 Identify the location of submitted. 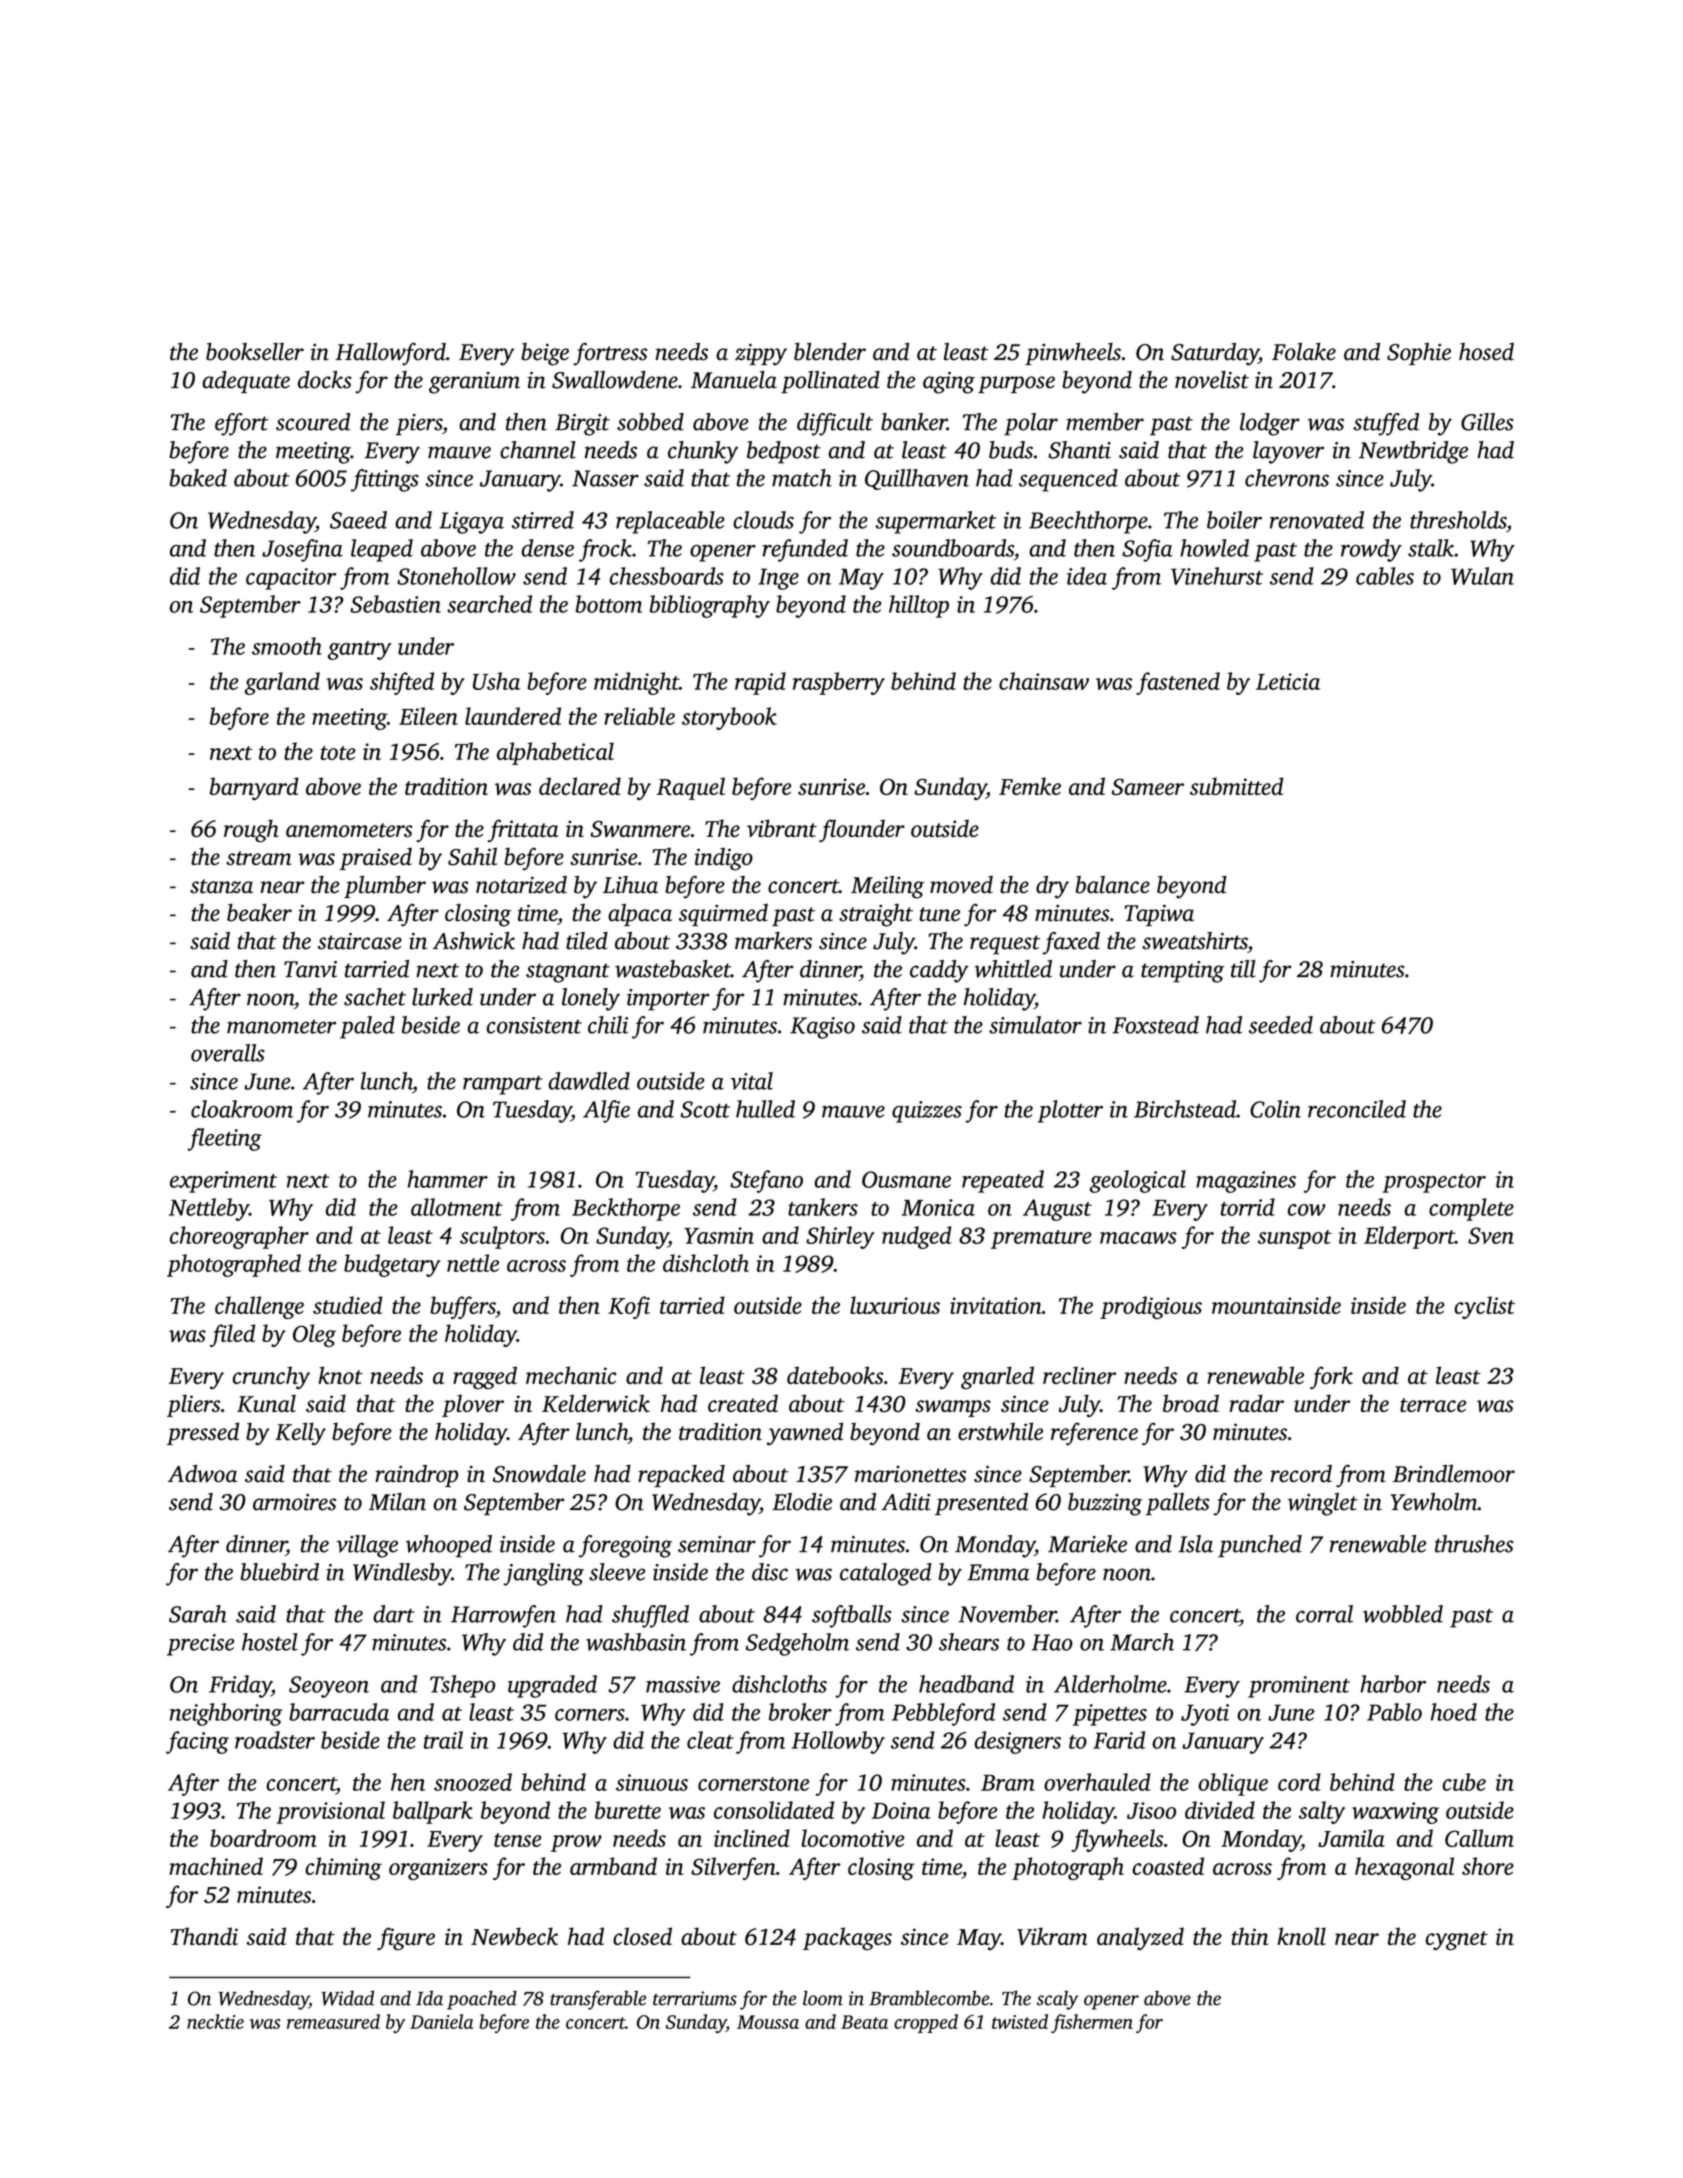
(1236, 786).
